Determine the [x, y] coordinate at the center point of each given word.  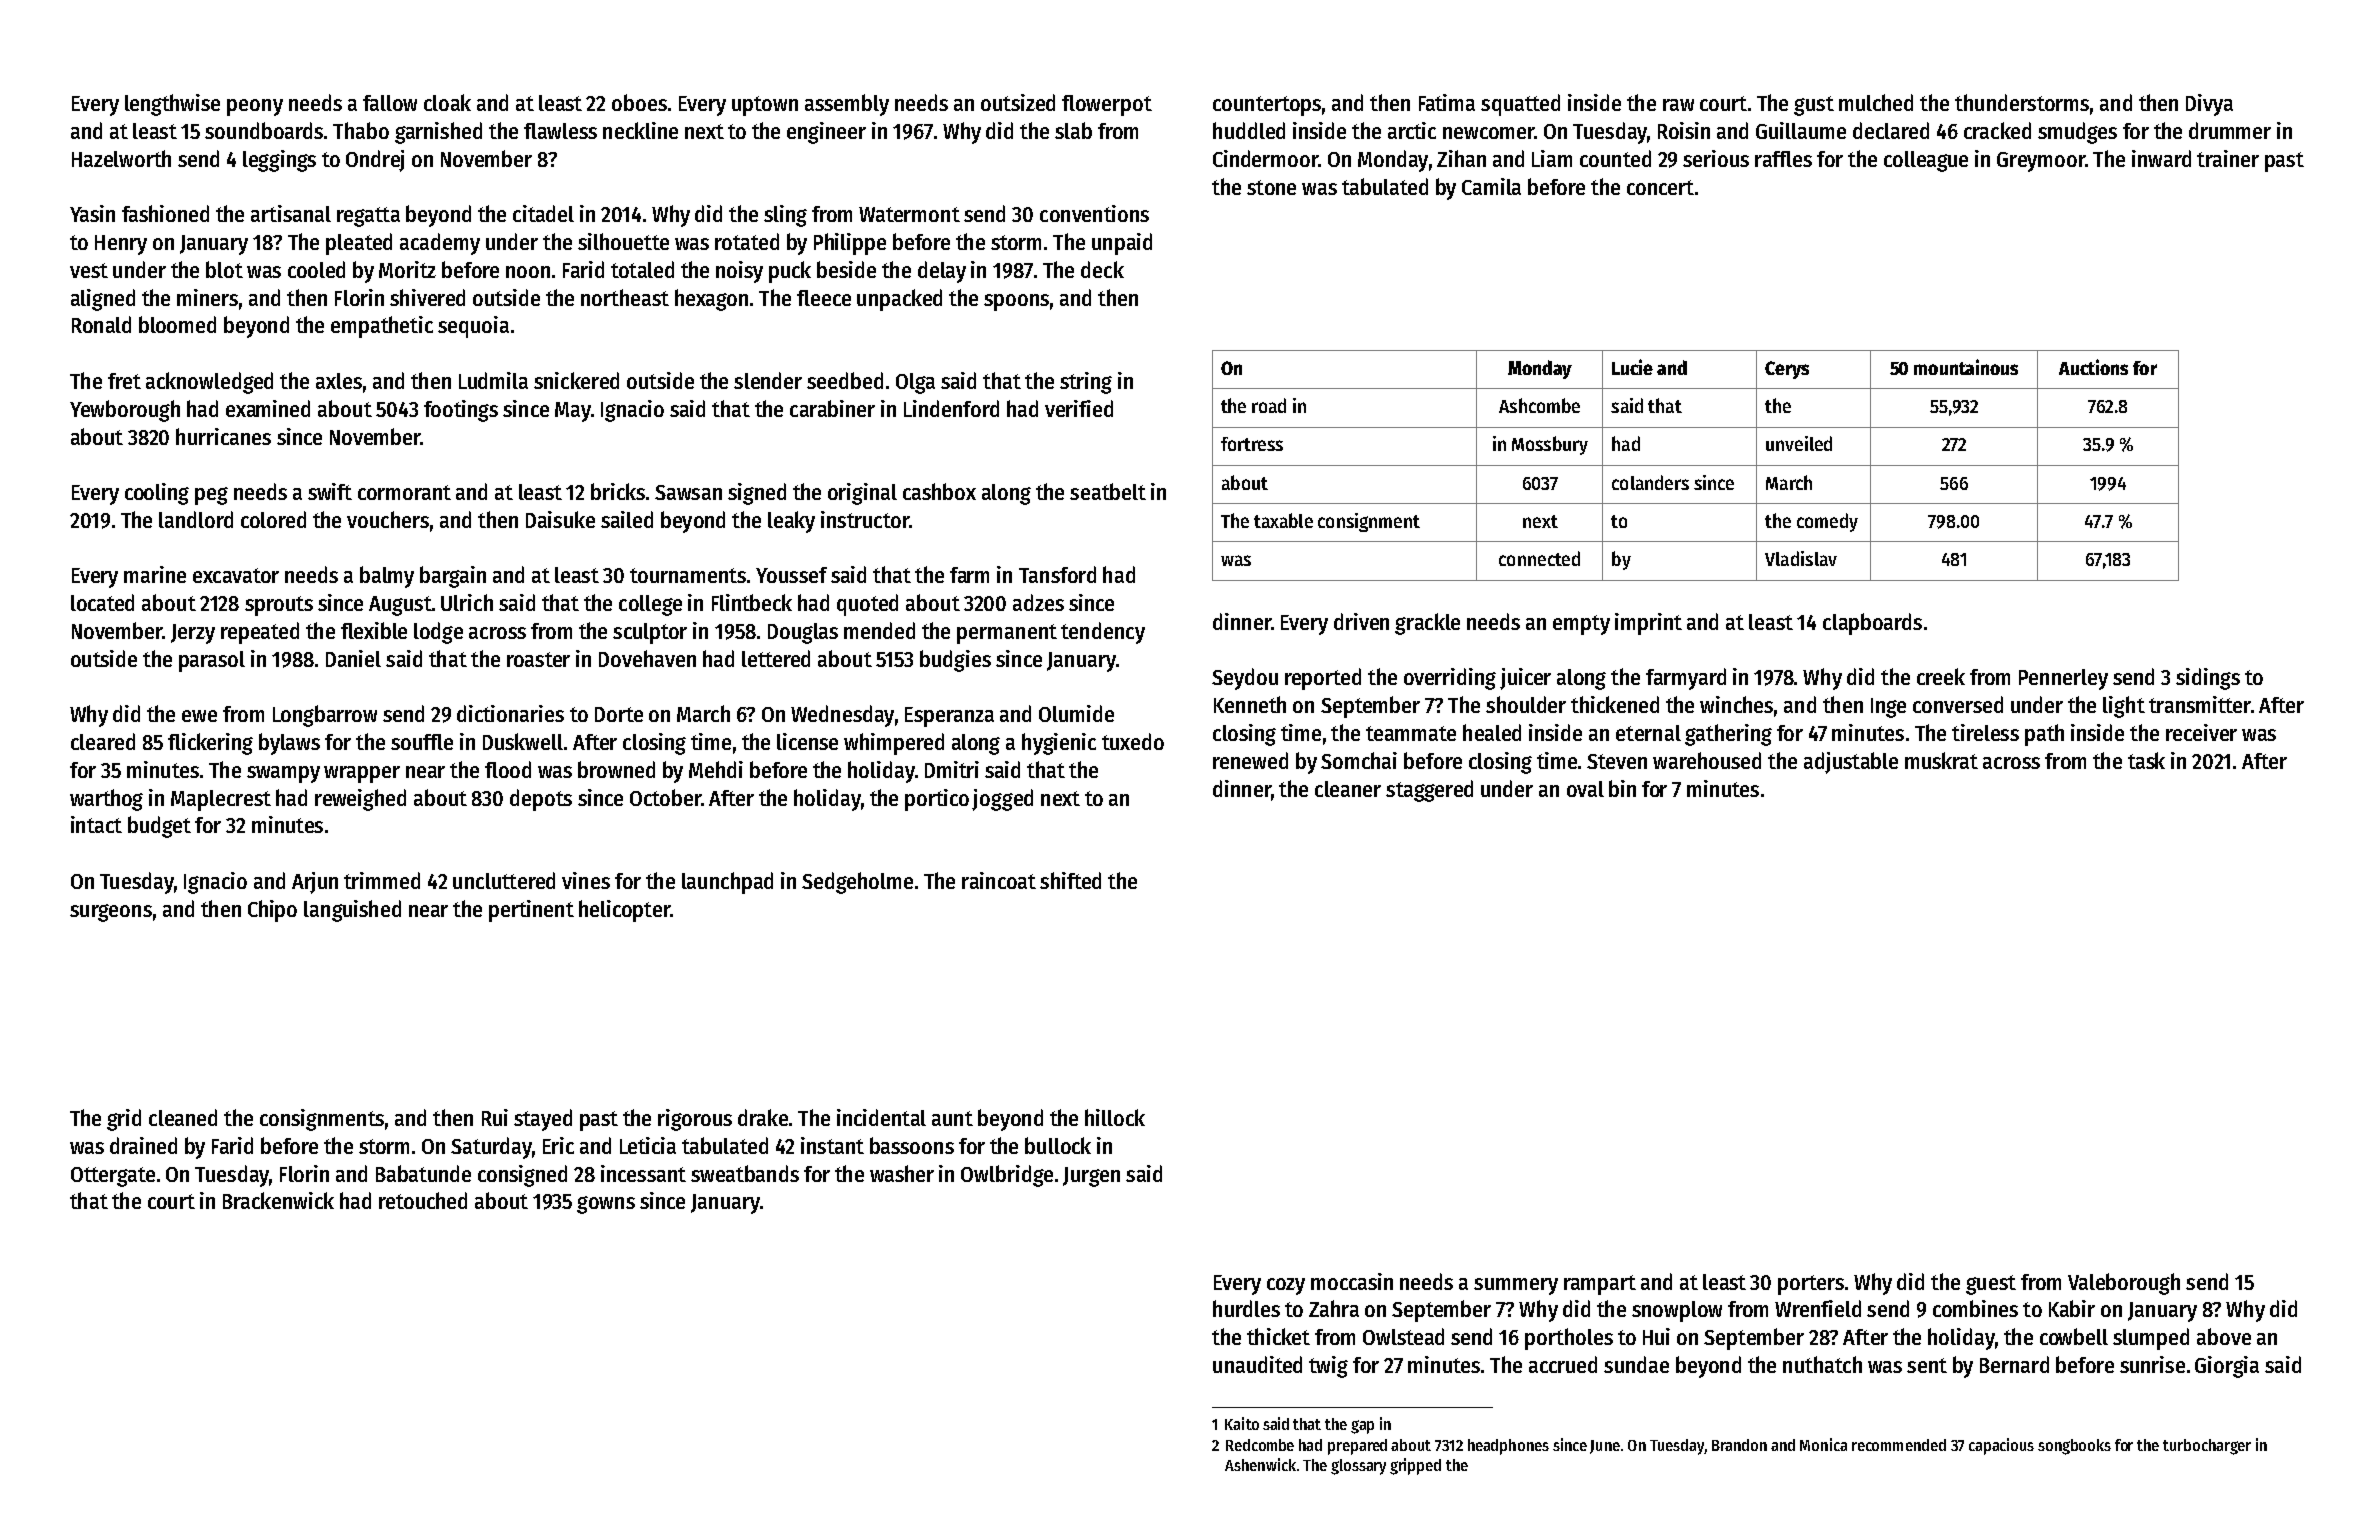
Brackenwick [278, 1200]
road [1269, 405]
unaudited [1257, 1364]
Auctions [2093, 367]
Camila [1491, 186]
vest [89, 270]
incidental [881, 1117]
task [2146, 760]
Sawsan [688, 492]
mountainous [1966, 367]
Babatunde [423, 1173]
